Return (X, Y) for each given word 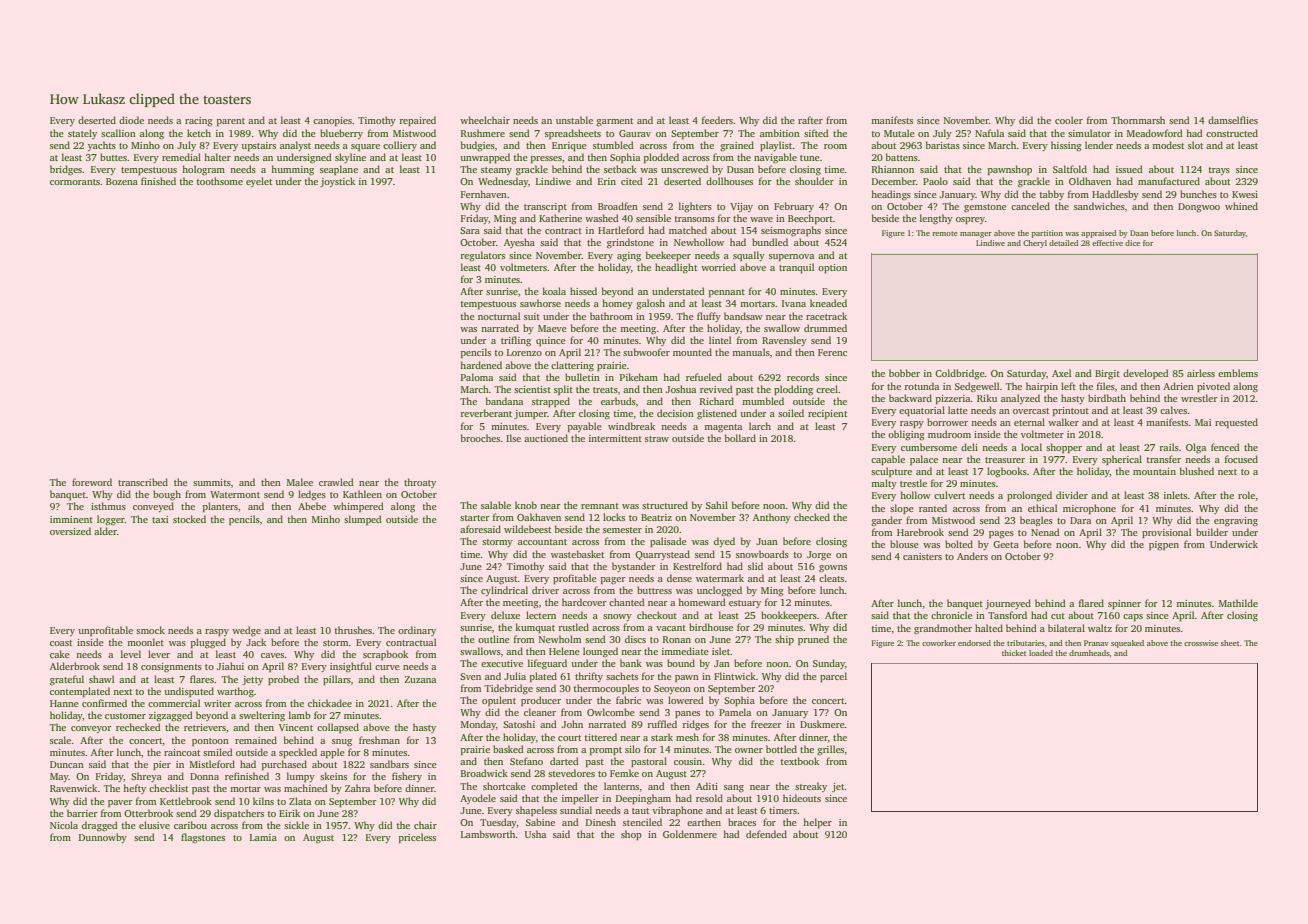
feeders (717, 120)
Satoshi (519, 724)
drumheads (1089, 653)
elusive (154, 825)
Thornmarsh (1138, 120)
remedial (181, 157)
